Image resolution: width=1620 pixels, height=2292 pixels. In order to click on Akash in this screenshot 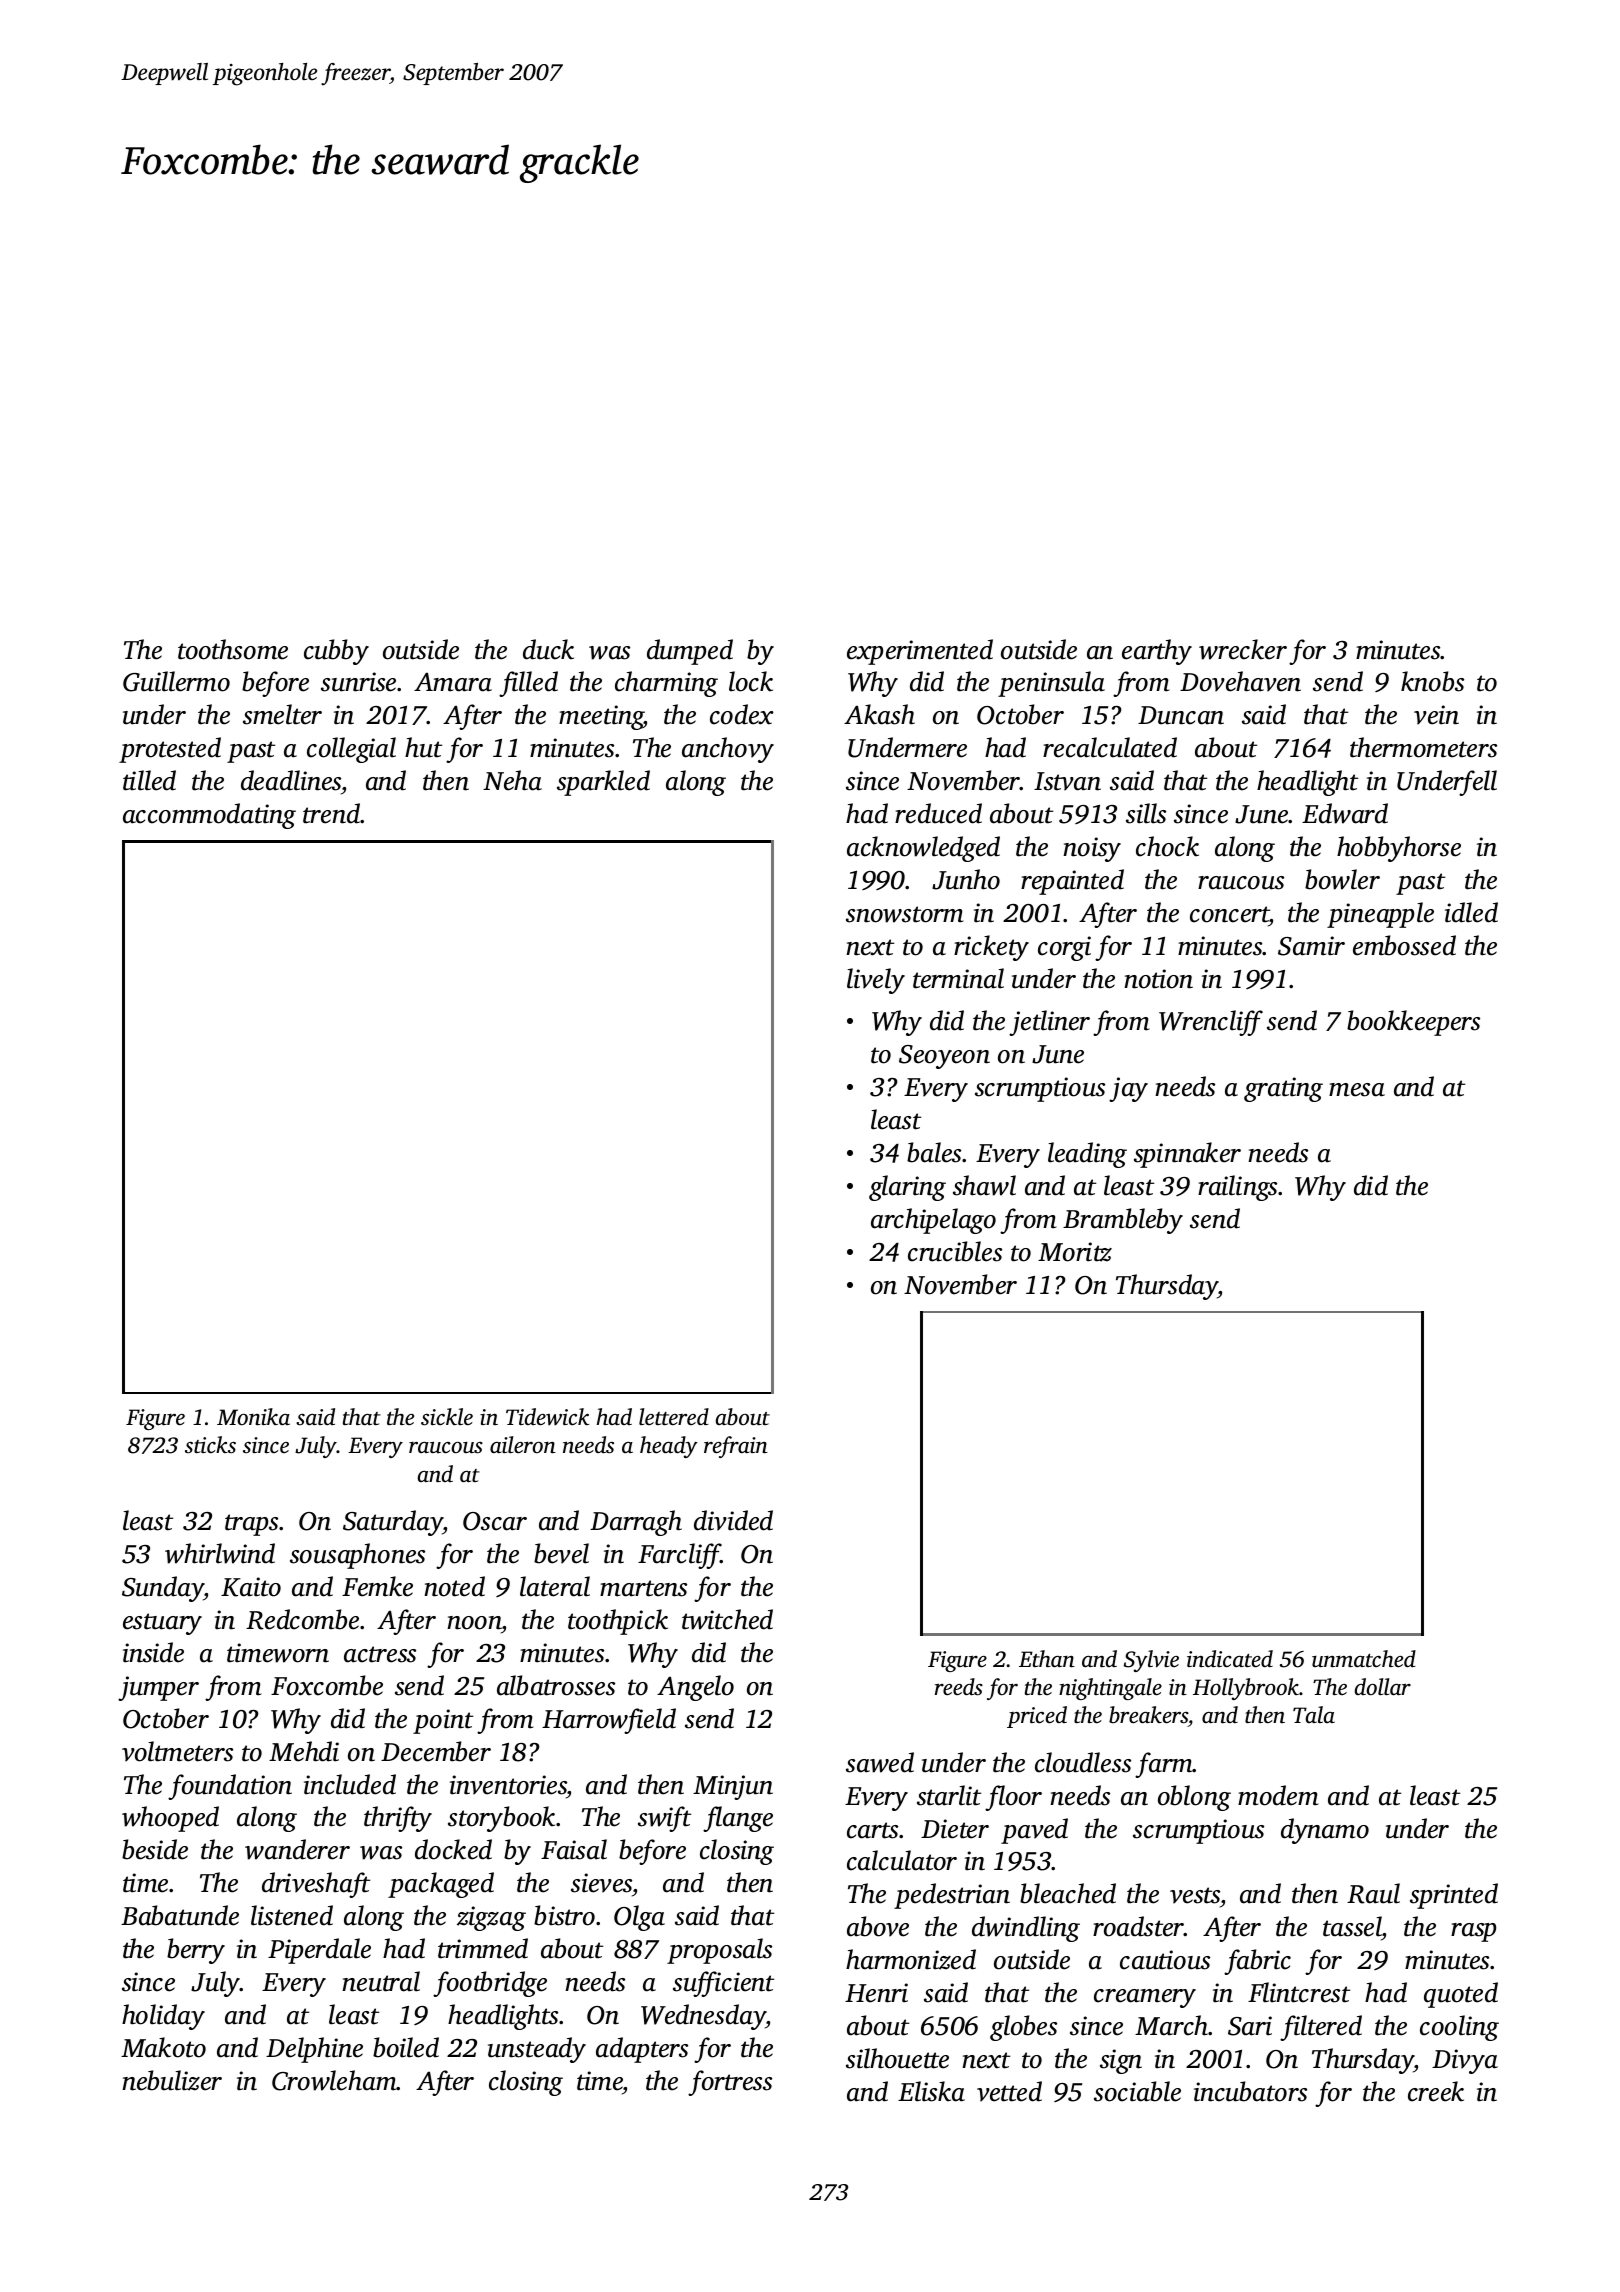, I will do `click(879, 714)`.
